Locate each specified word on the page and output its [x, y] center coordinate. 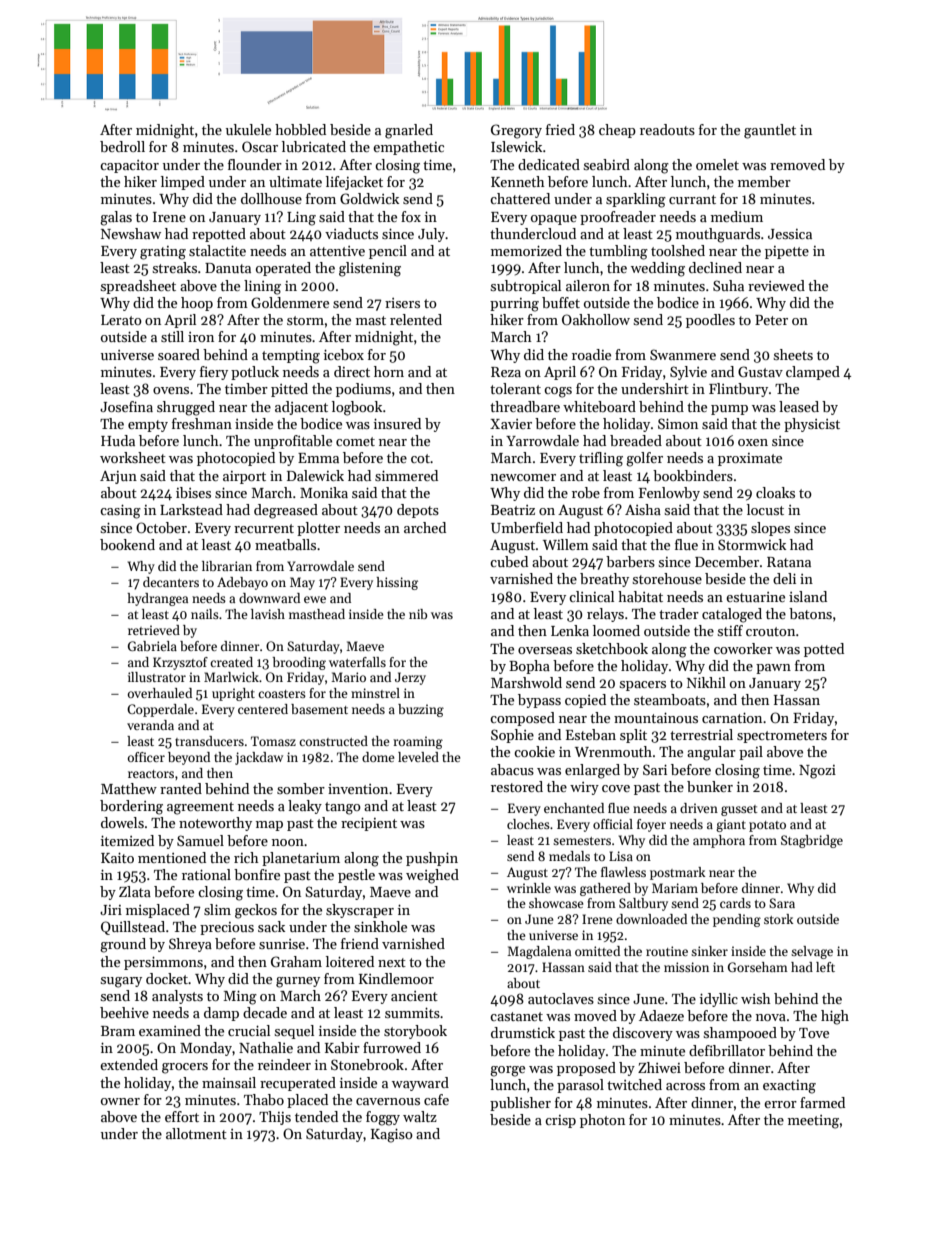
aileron [588, 285]
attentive [337, 251]
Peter [771, 320]
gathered [605, 889]
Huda [118, 440]
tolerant [515, 388]
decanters [171, 582]
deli [784, 578]
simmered [406, 475]
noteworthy [215, 824]
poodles [710, 321]
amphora [719, 841]
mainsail [229, 1082]
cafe [436, 1099]
